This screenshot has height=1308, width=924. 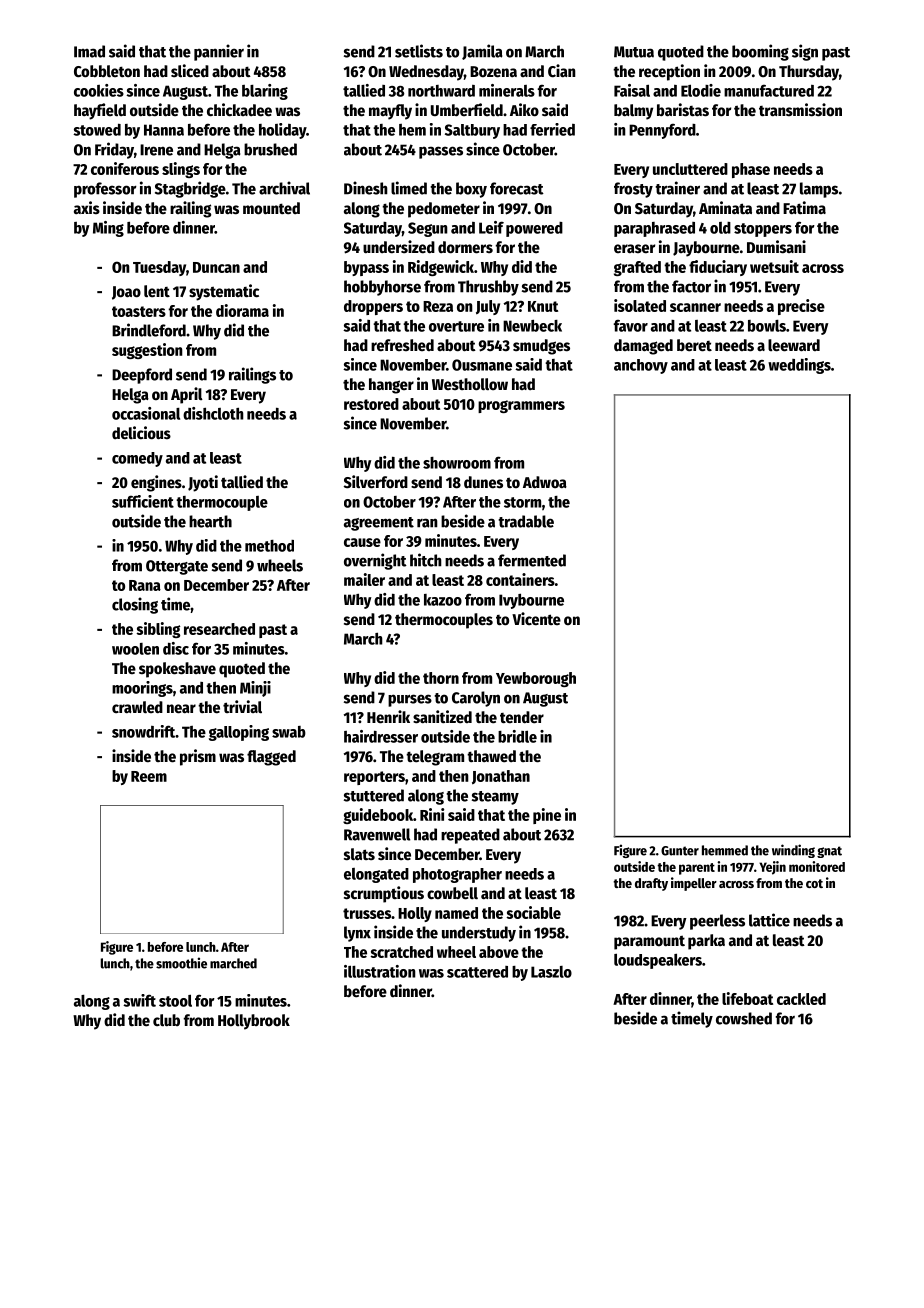 What do you see at coordinates (166, 1020) in the screenshot?
I see `club` at bounding box center [166, 1020].
